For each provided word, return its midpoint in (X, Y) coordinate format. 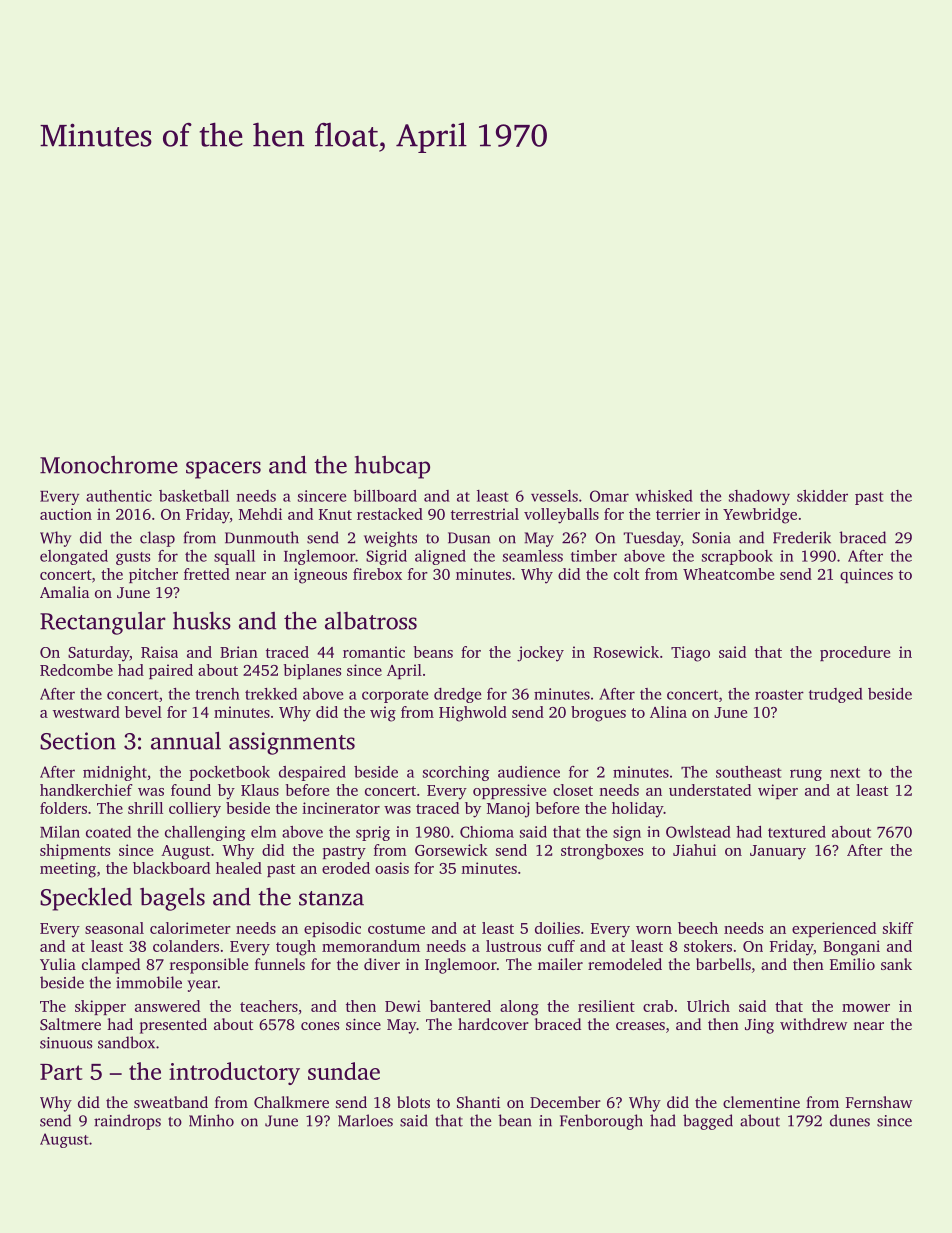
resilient (606, 1006)
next (845, 773)
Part (61, 1072)
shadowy (759, 497)
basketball (194, 496)
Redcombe (76, 670)
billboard (385, 496)
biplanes (312, 671)
